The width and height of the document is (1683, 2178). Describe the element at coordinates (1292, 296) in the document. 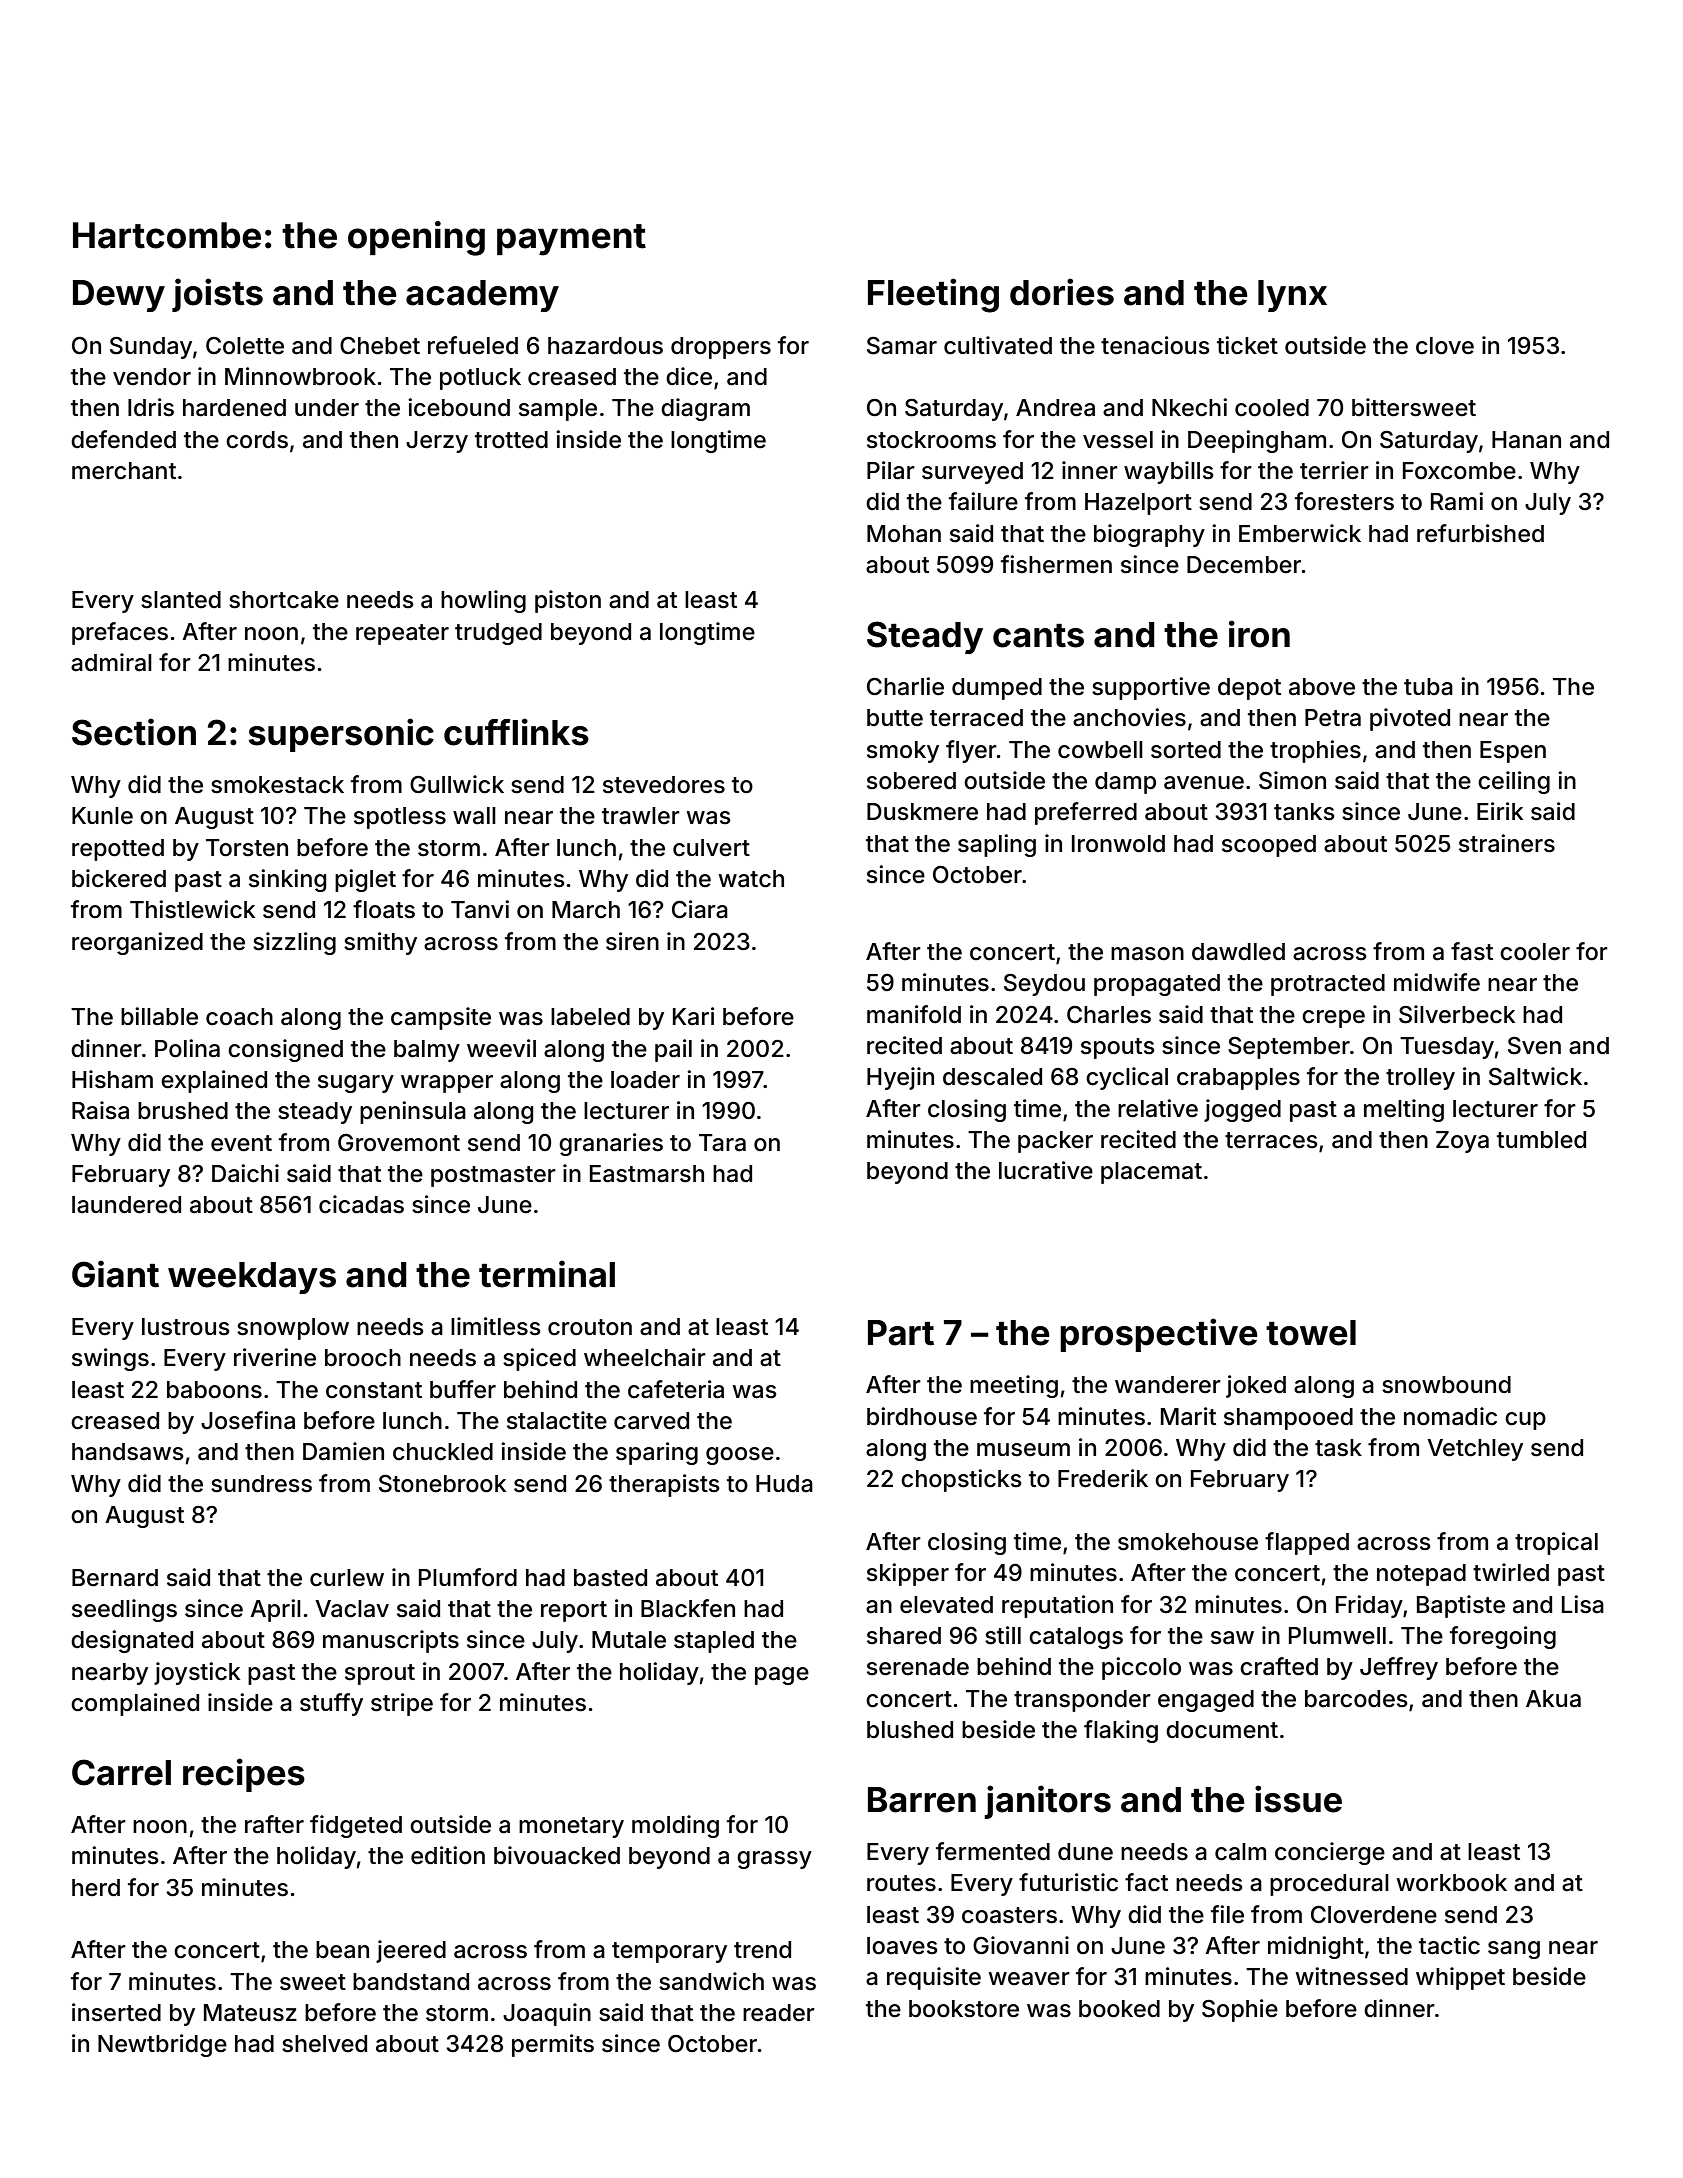

I see `lynx` at that location.
